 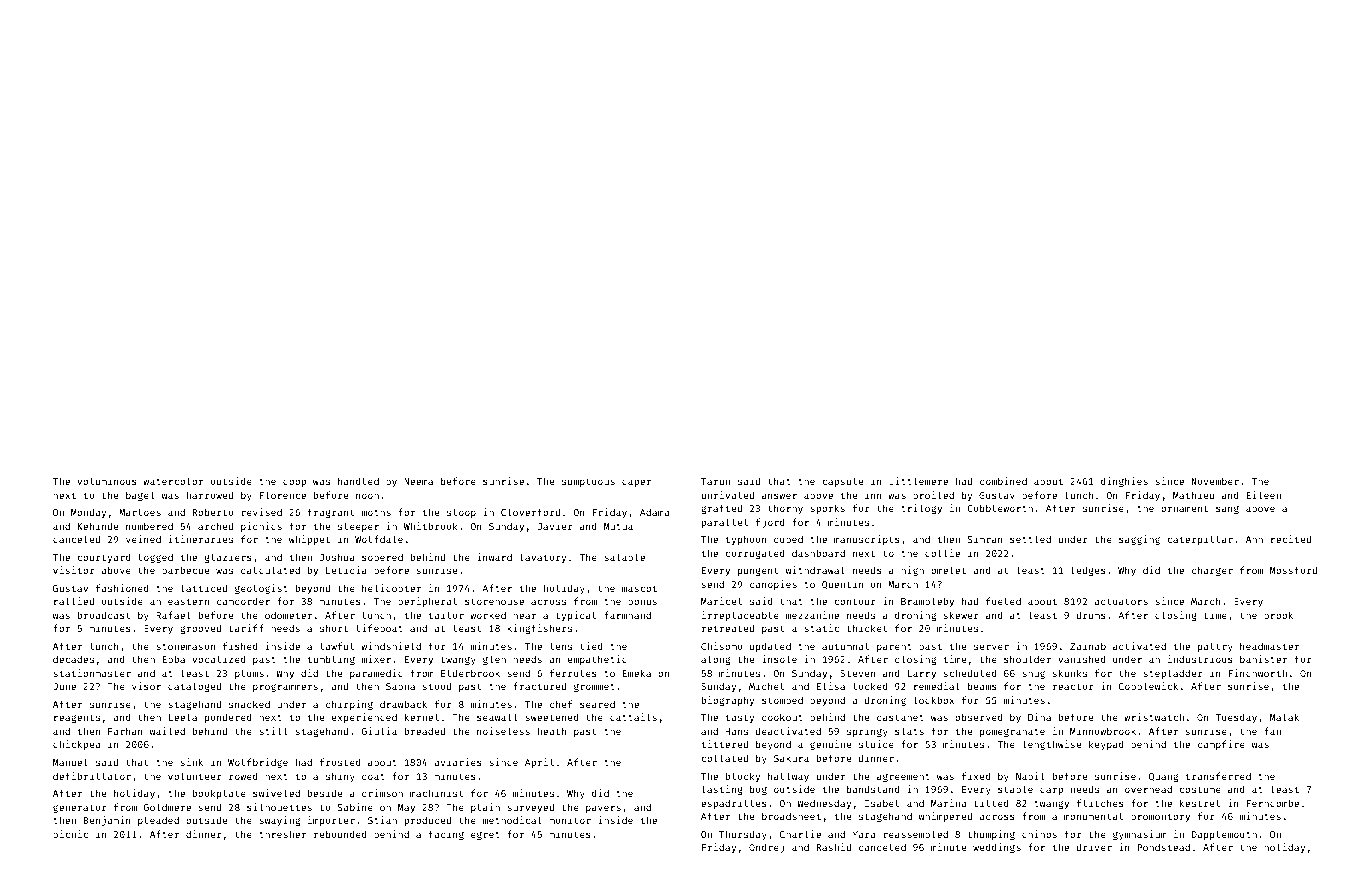 What do you see at coordinates (192, 762) in the document?
I see `sink` at bounding box center [192, 762].
